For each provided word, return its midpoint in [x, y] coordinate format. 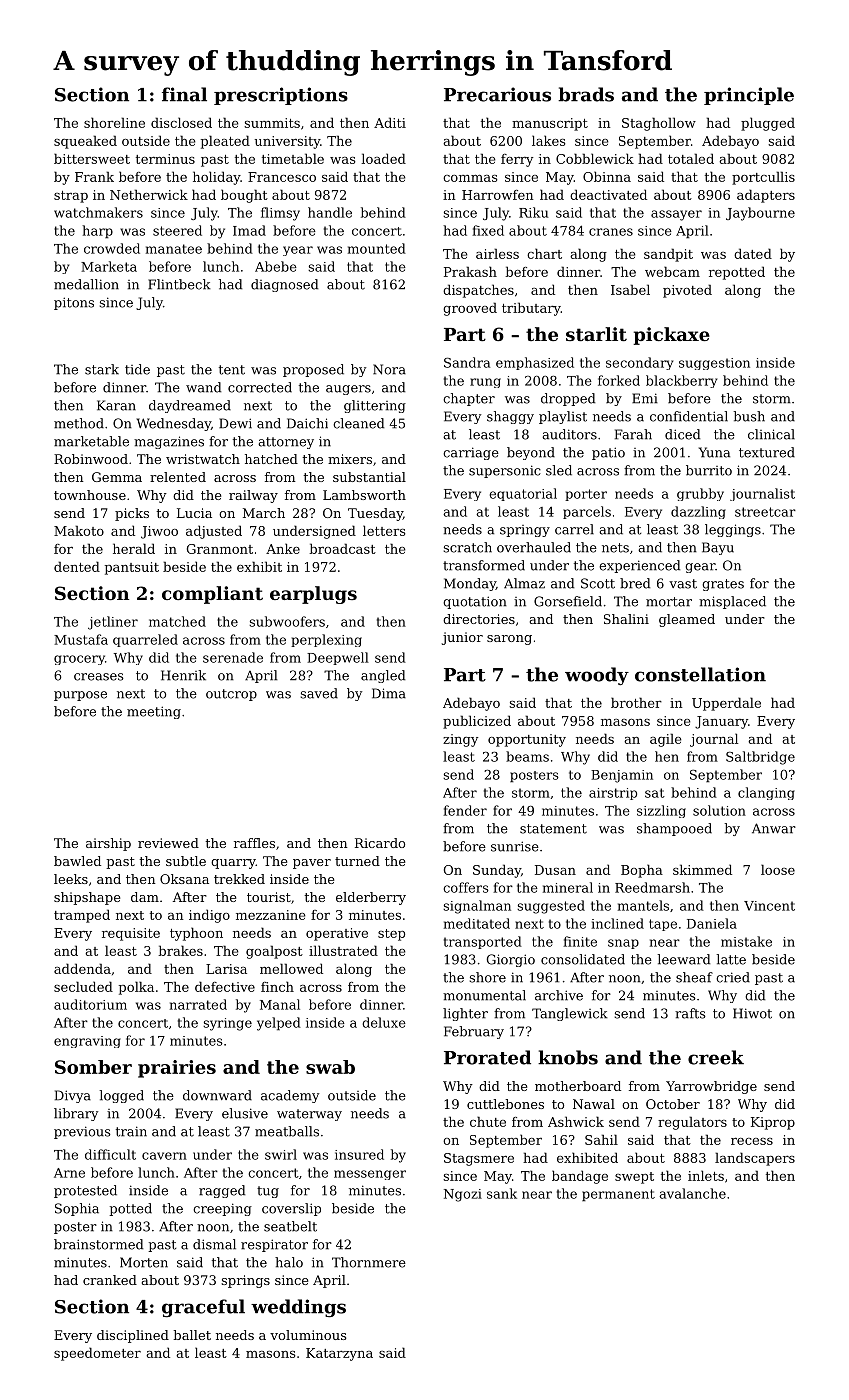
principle [749, 96]
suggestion [714, 364]
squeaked [85, 142]
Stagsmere [479, 1159]
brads [586, 94]
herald [134, 548]
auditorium [90, 1004]
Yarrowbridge [711, 1087]
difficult [110, 1154]
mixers [350, 459]
